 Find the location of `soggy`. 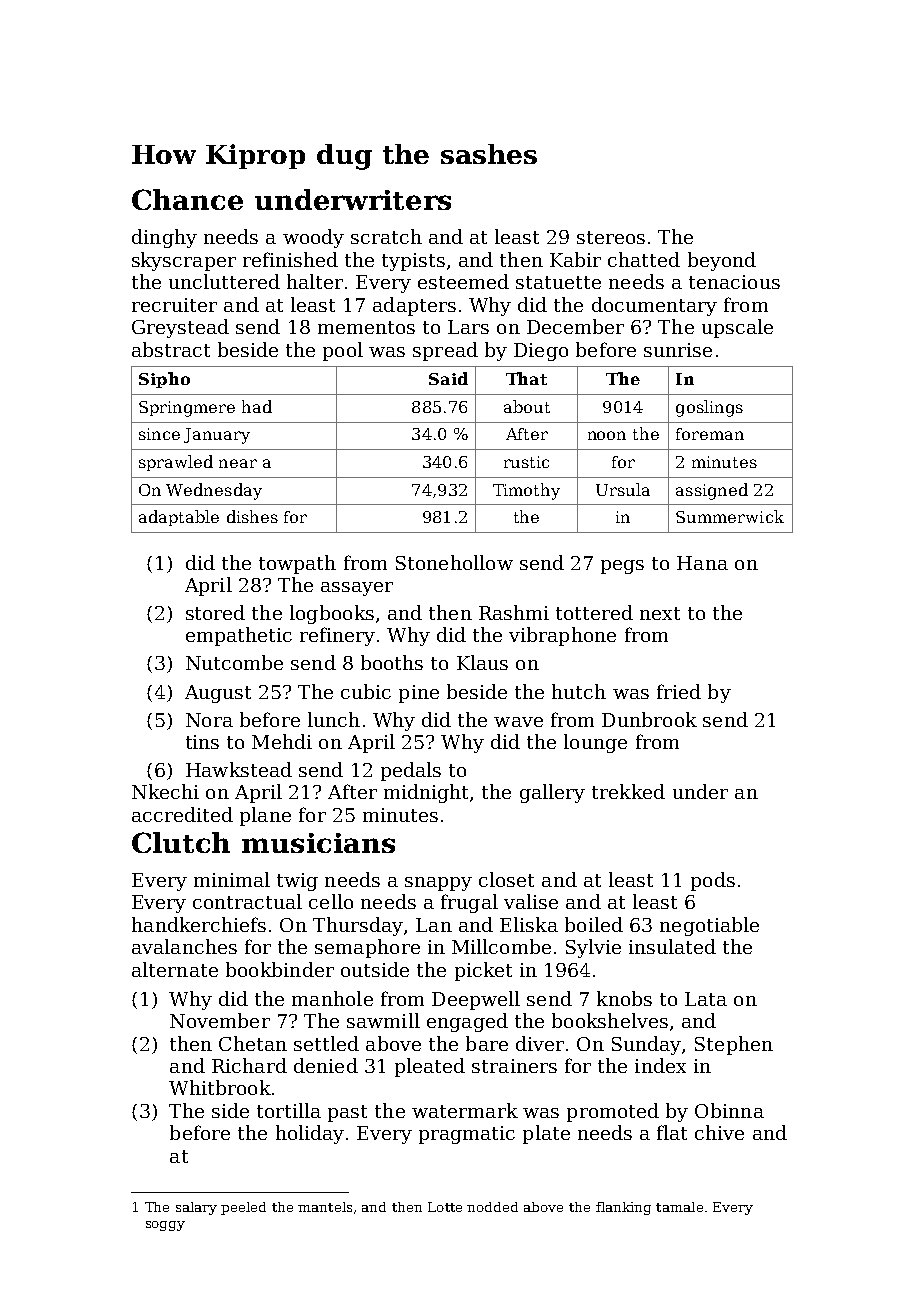

soggy is located at coordinates (165, 1226).
